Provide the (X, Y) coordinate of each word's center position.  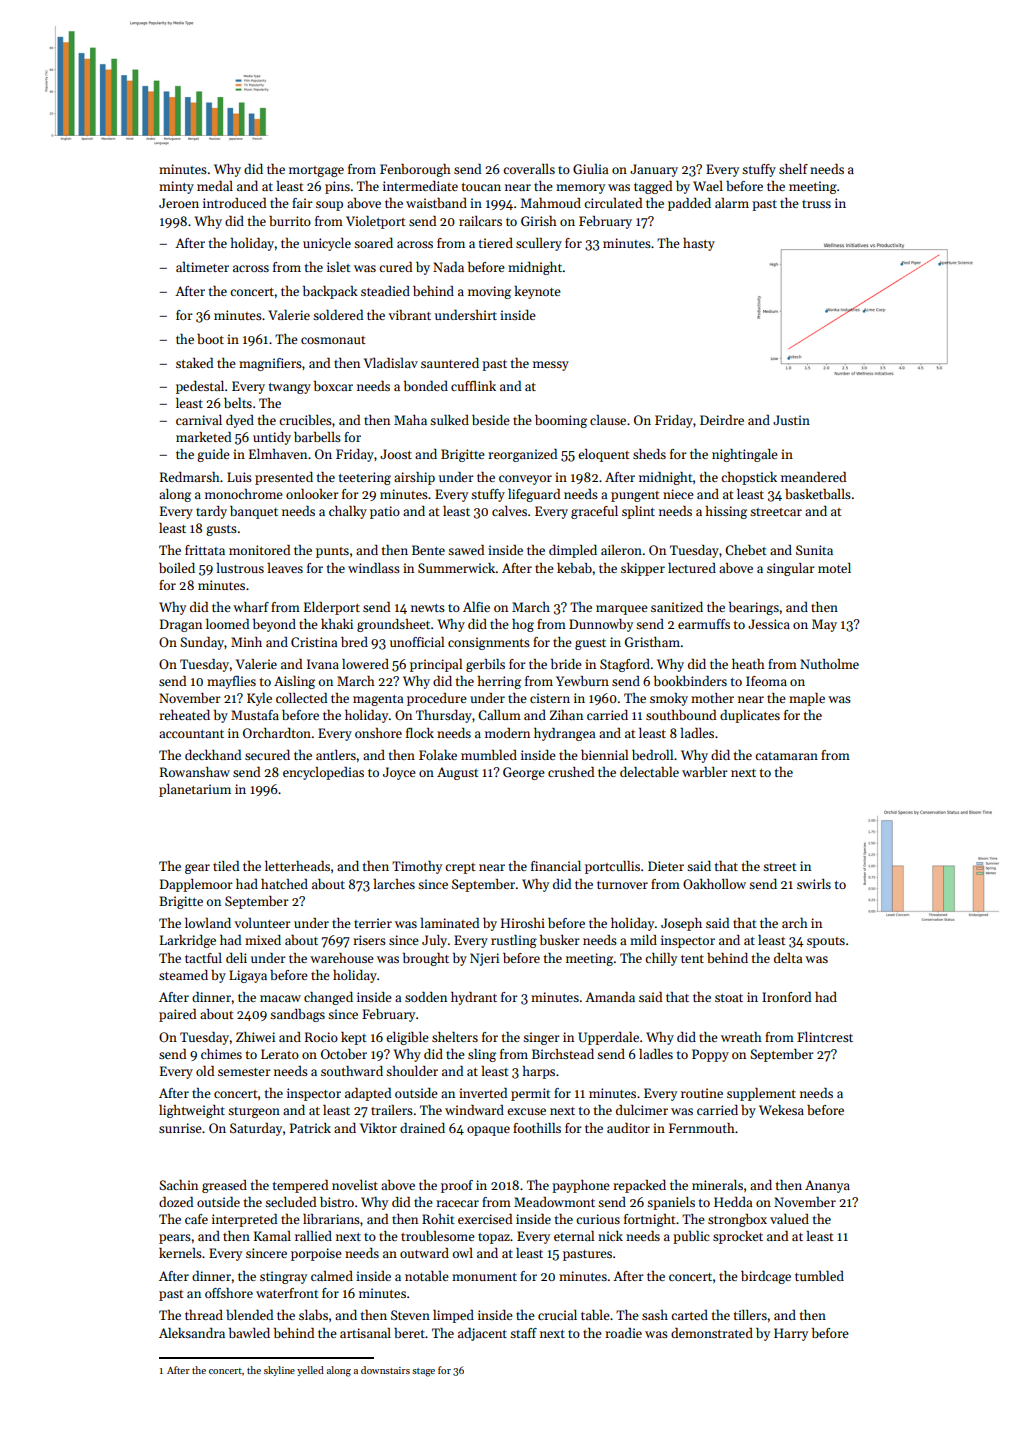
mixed (263, 940)
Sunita (814, 550)
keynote (537, 292)
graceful (594, 512)
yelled (310, 1371)
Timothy (417, 867)
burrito (290, 221)
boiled (177, 568)
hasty (699, 244)
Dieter (666, 866)
